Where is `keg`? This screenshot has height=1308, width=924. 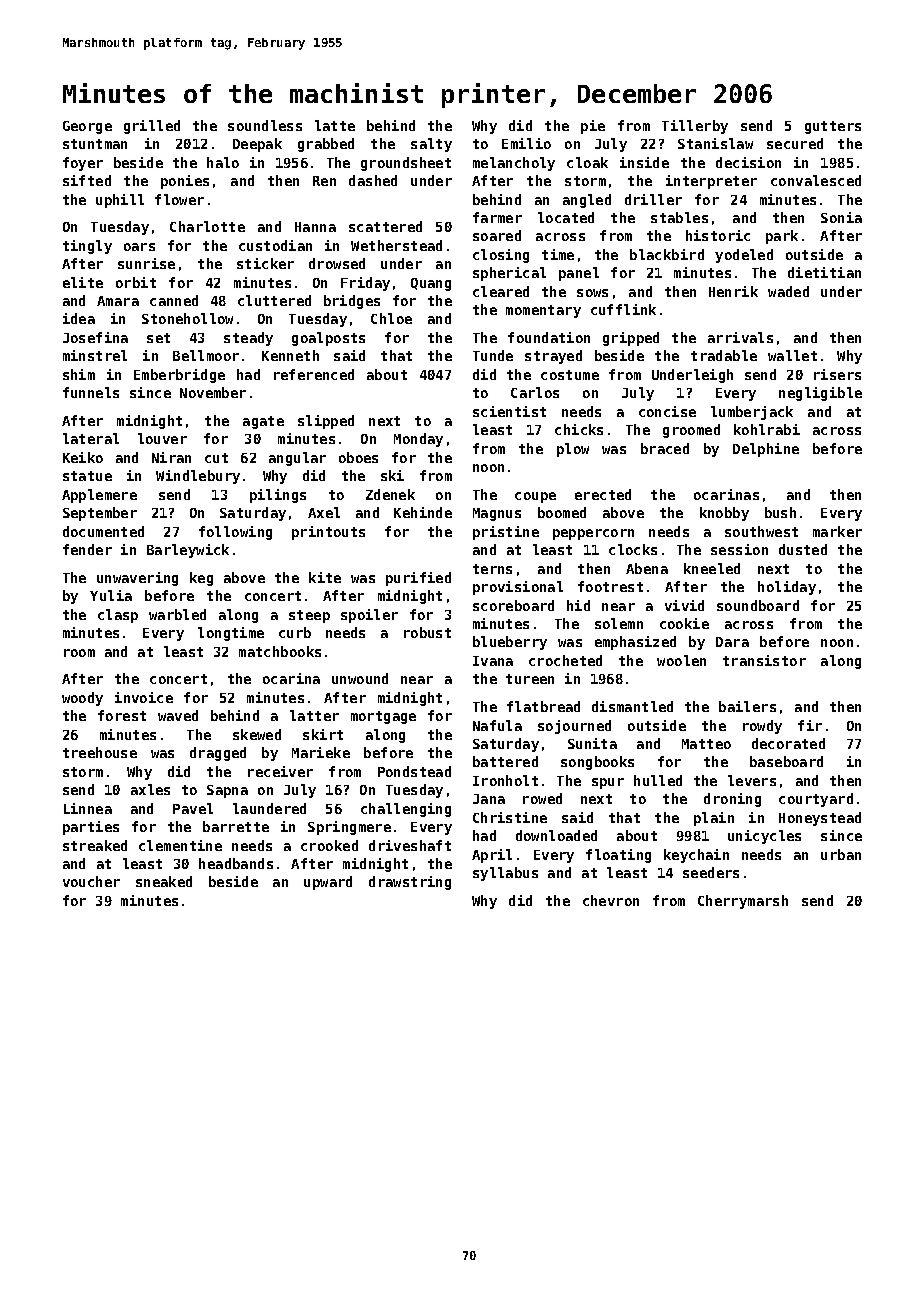 keg is located at coordinates (201, 579).
